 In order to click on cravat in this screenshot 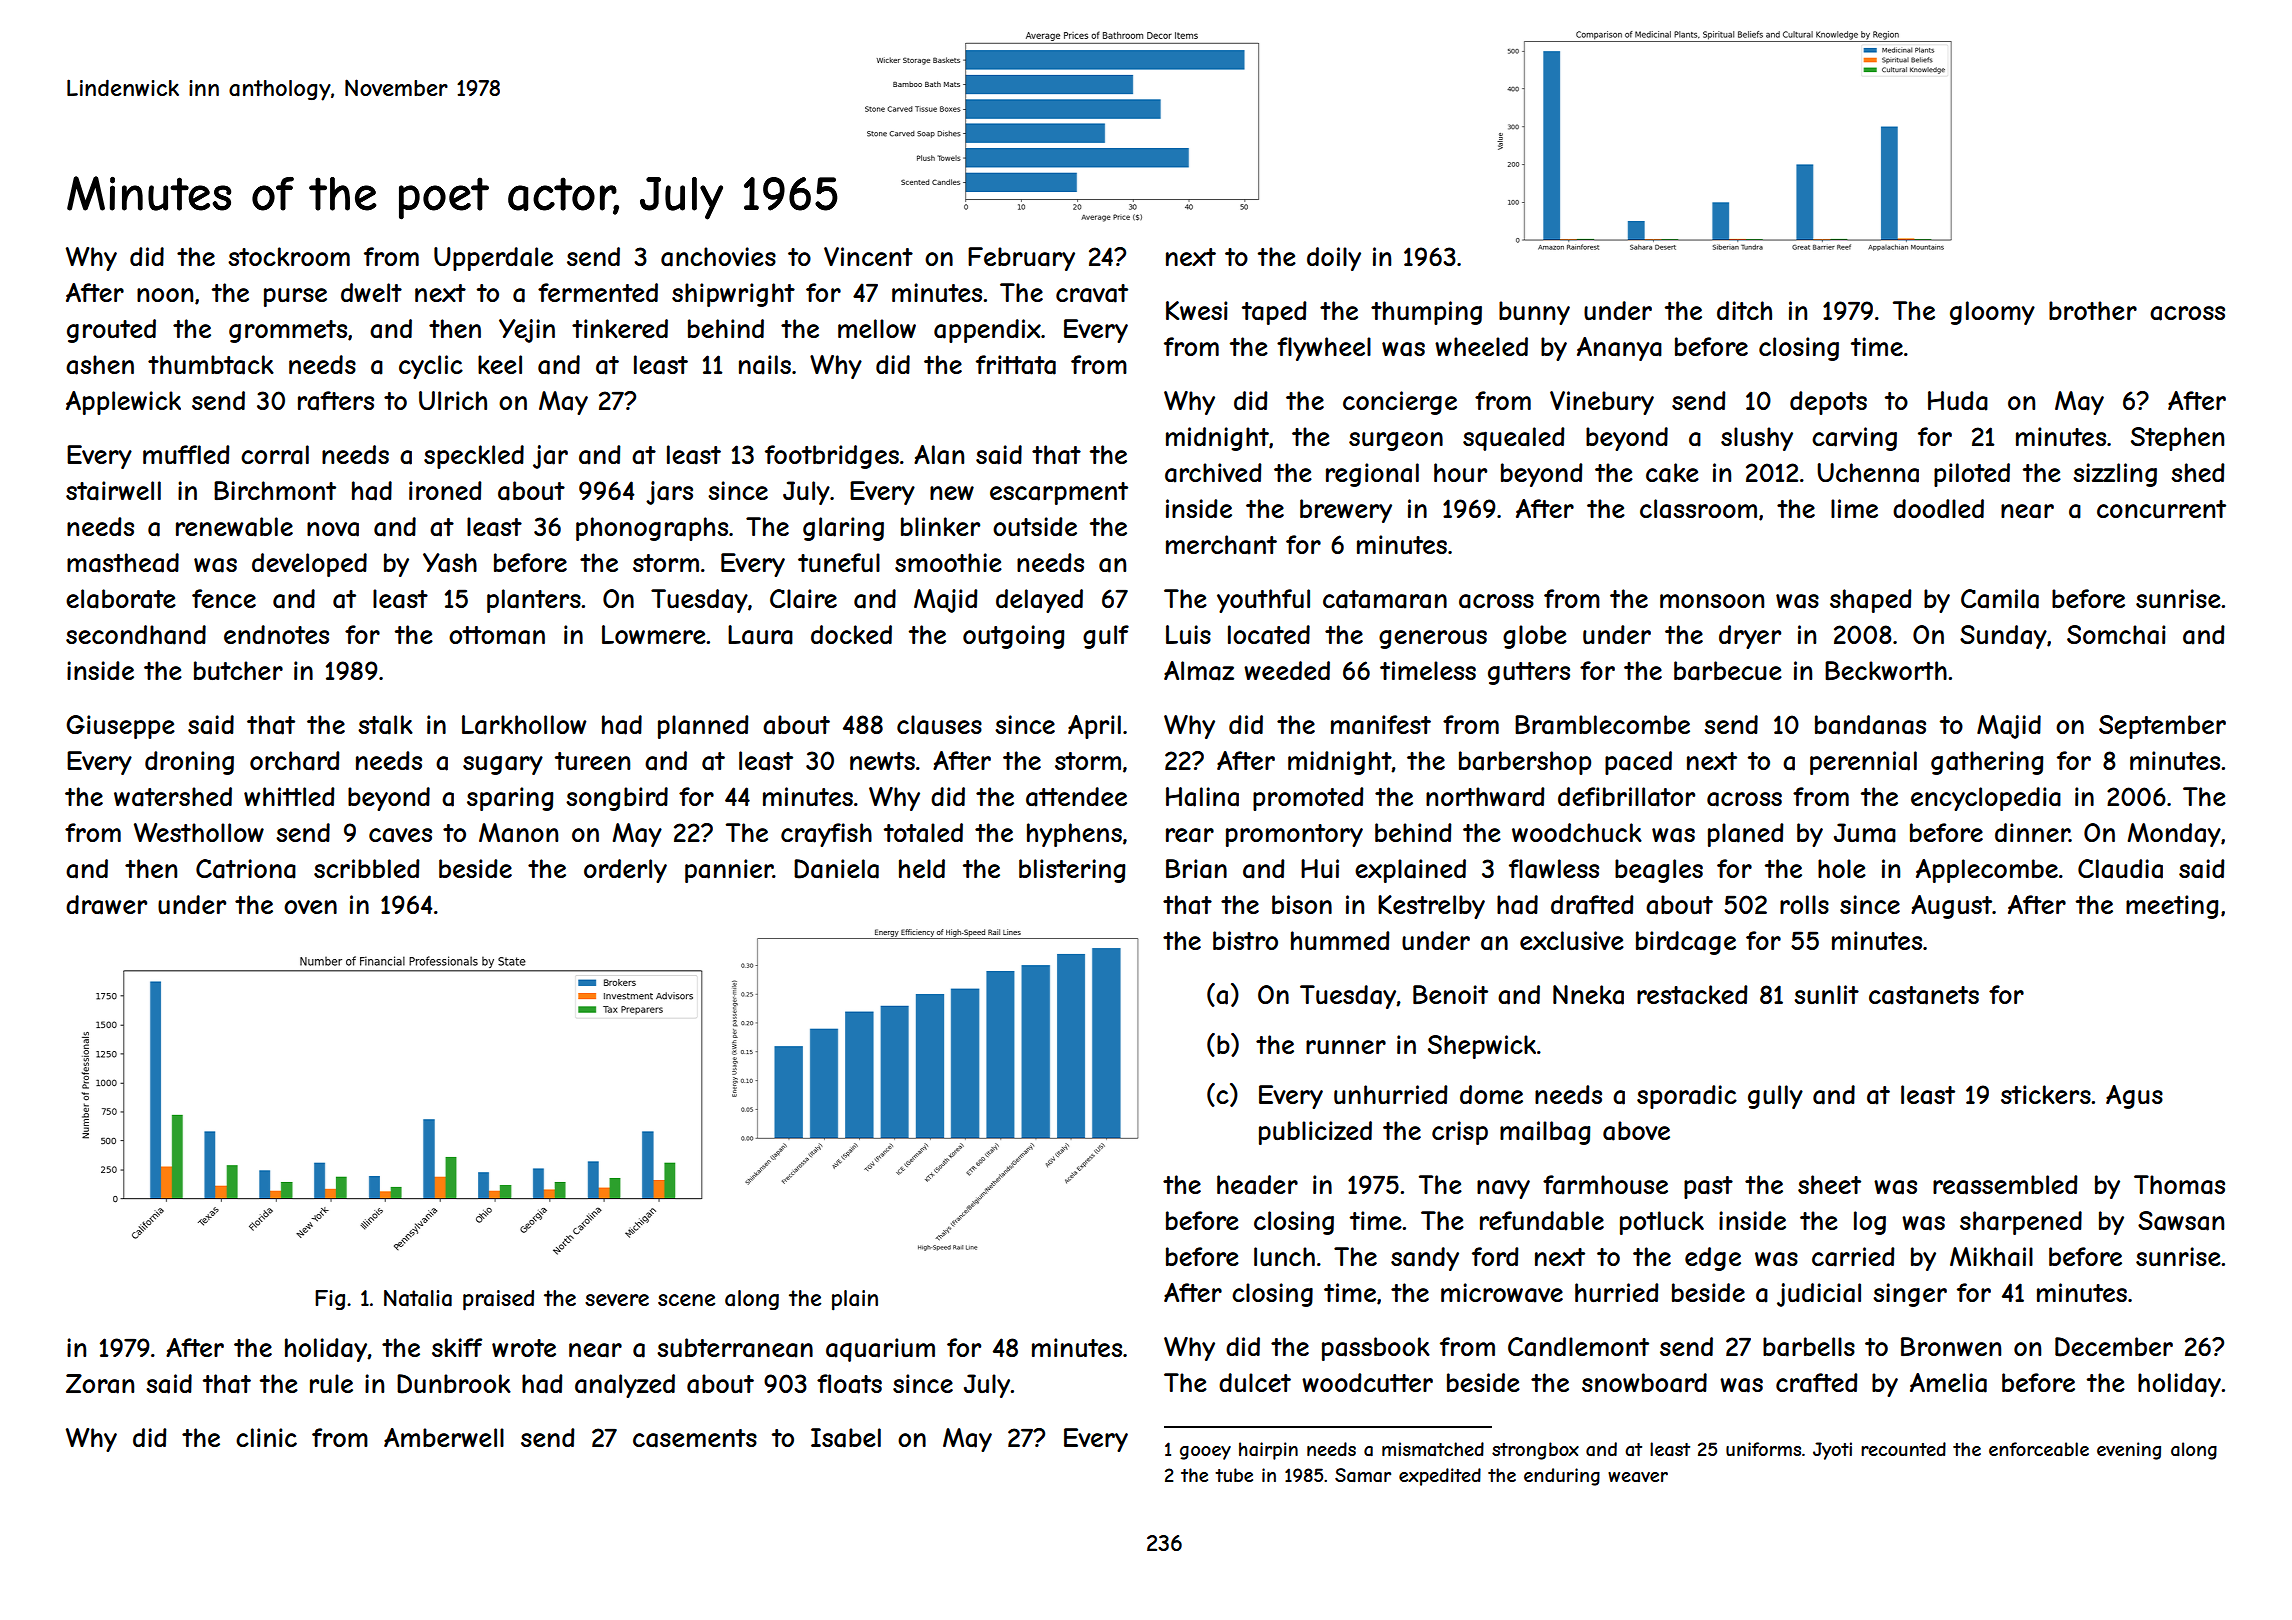, I will do `click(1092, 293)`.
